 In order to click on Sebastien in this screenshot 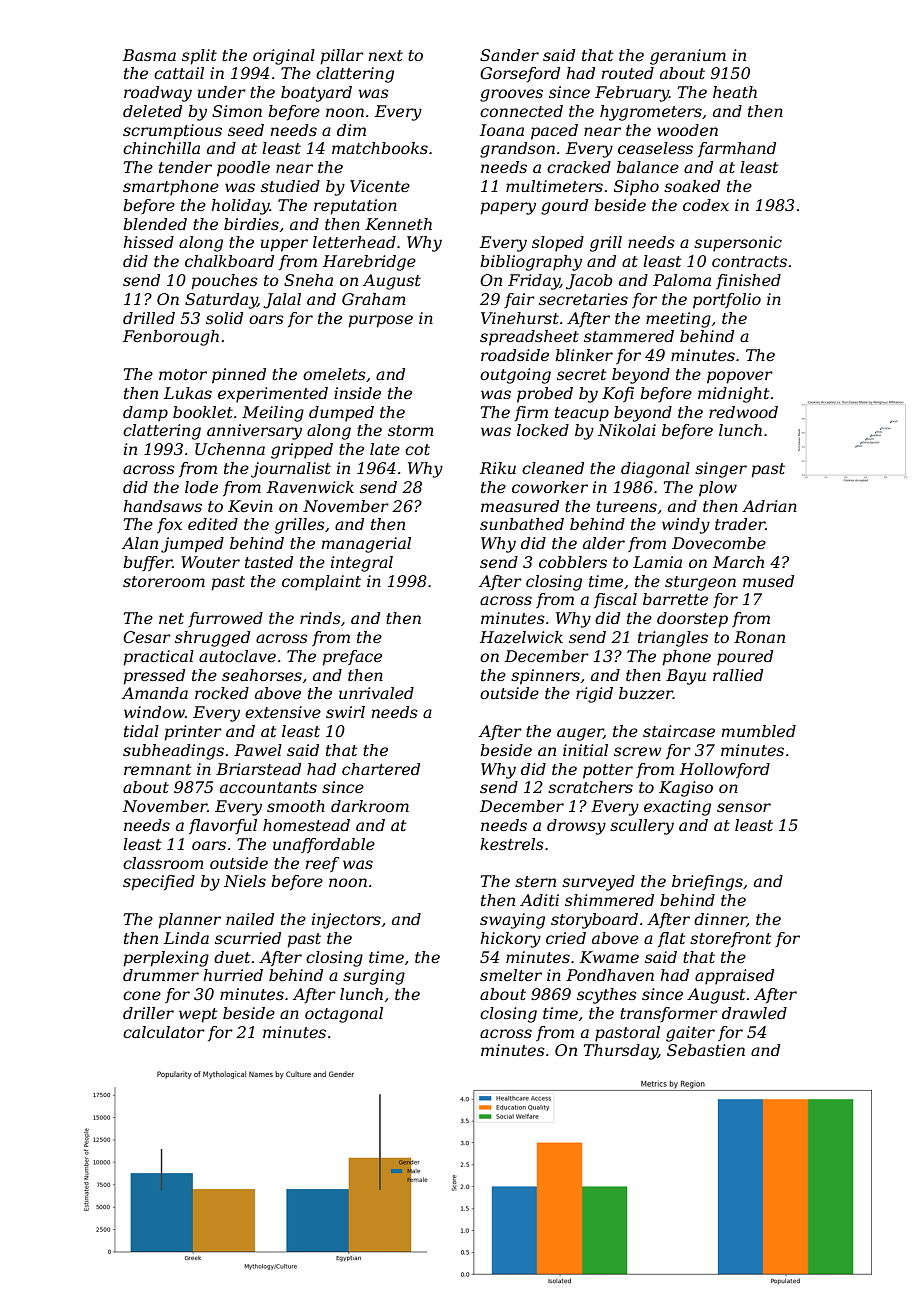, I will do `click(706, 1050)`.
